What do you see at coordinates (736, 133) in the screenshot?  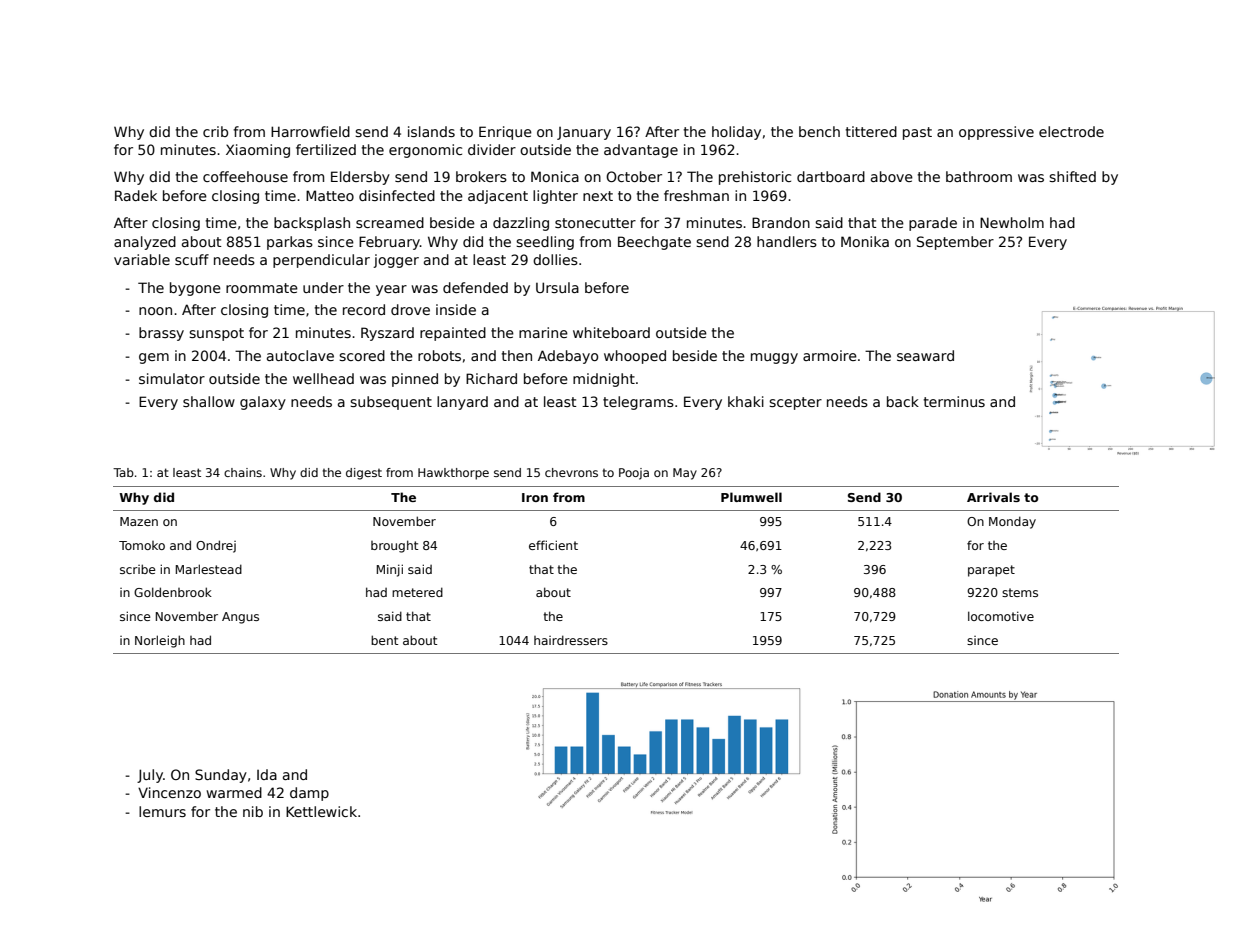 I see `holiday` at bounding box center [736, 133].
